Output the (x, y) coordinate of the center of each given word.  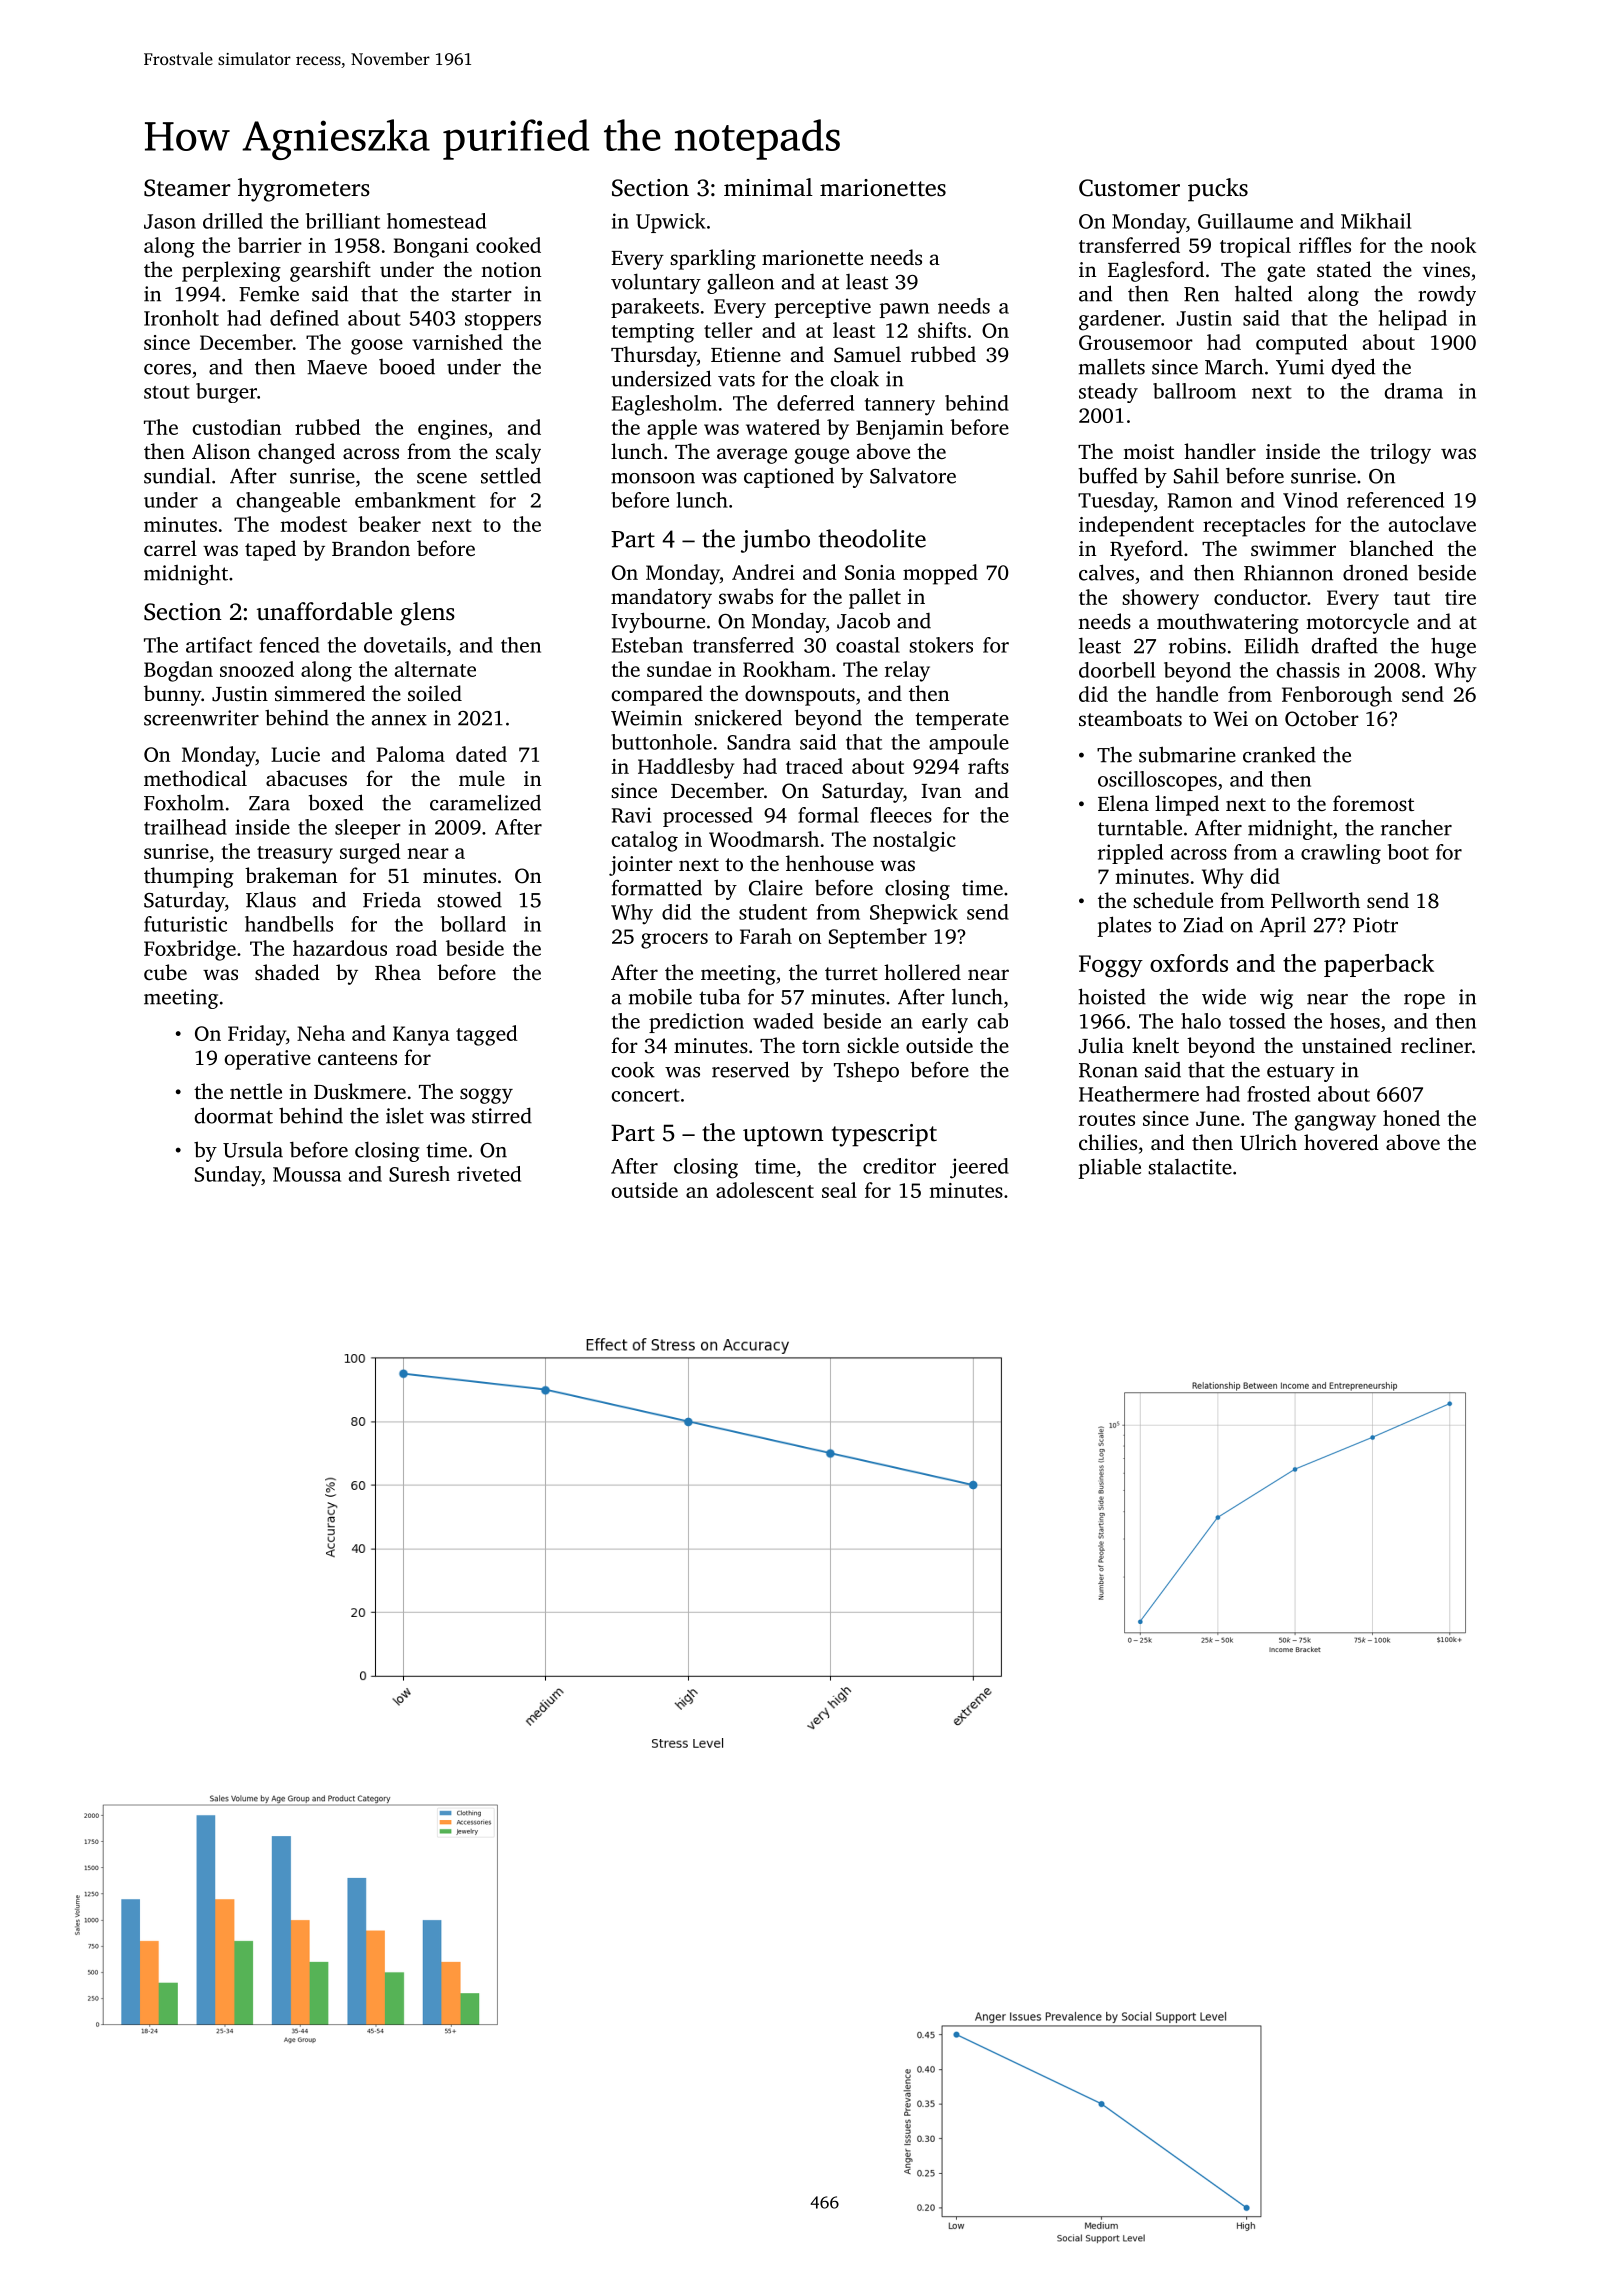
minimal (768, 187)
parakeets (655, 308)
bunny (172, 695)
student (773, 912)
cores (167, 369)
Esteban (647, 645)
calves (1106, 572)
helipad (1413, 320)
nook (1453, 245)
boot (1408, 852)
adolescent (765, 1190)
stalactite (1190, 1166)
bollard (473, 924)
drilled (233, 221)
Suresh (419, 1174)
